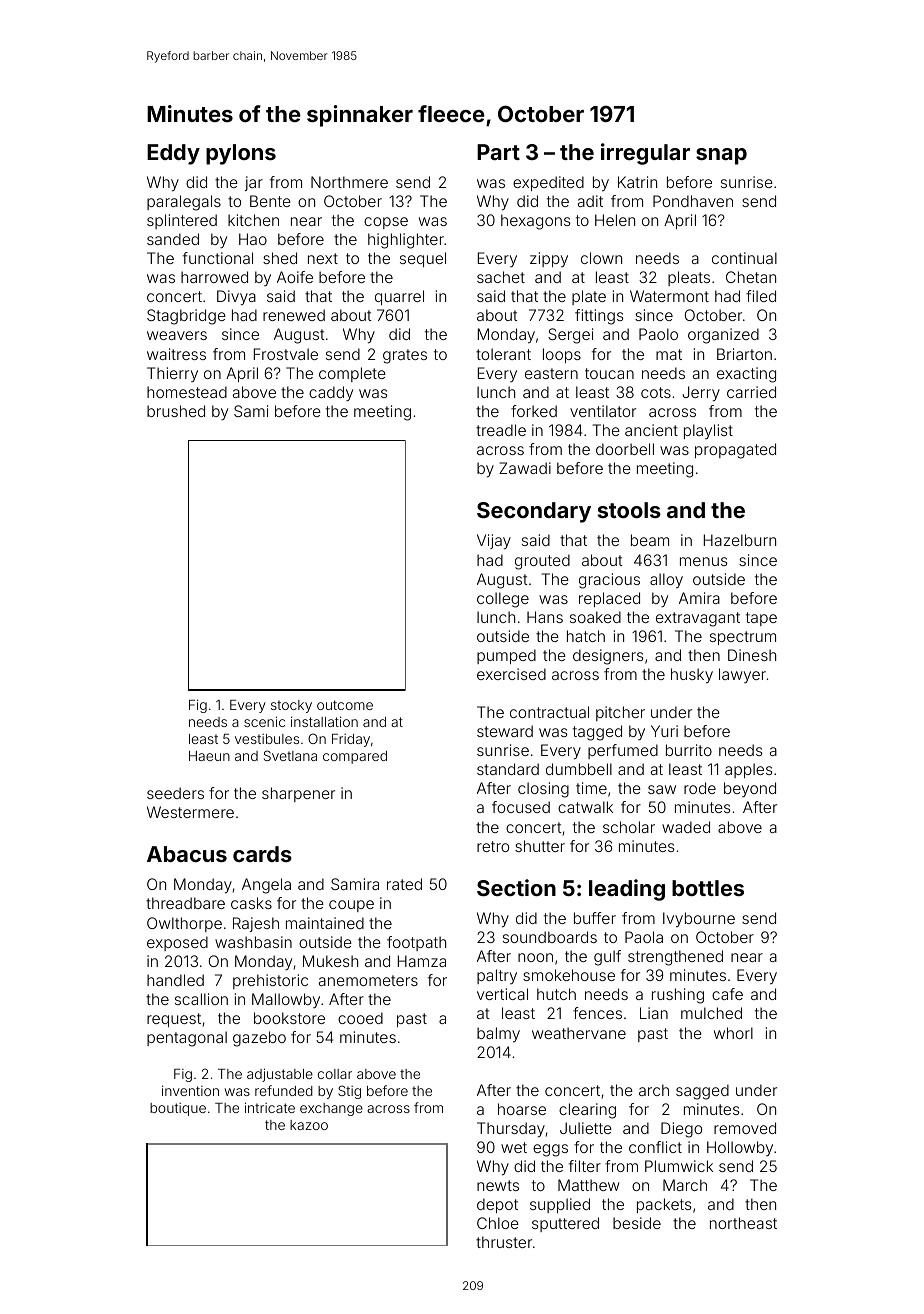  I want to click on Paola, so click(644, 937).
